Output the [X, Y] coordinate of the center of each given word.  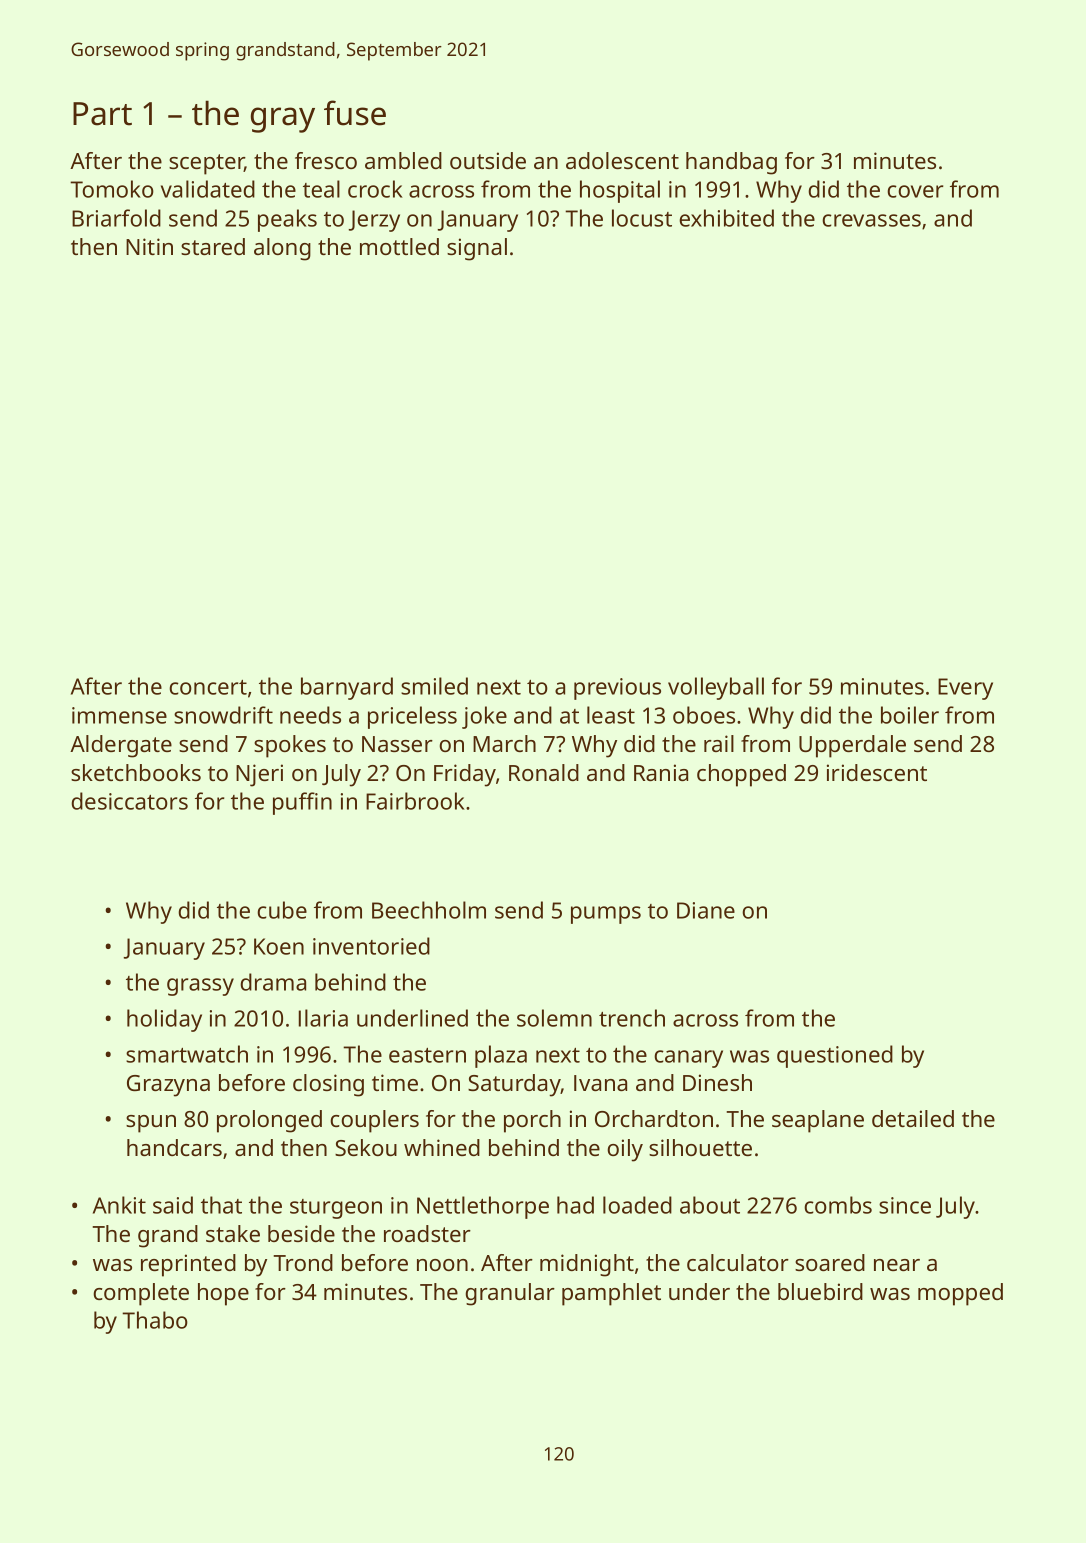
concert [208, 687]
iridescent [877, 772]
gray [283, 120]
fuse [355, 113]
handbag [731, 163]
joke [484, 717]
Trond [303, 1262]
